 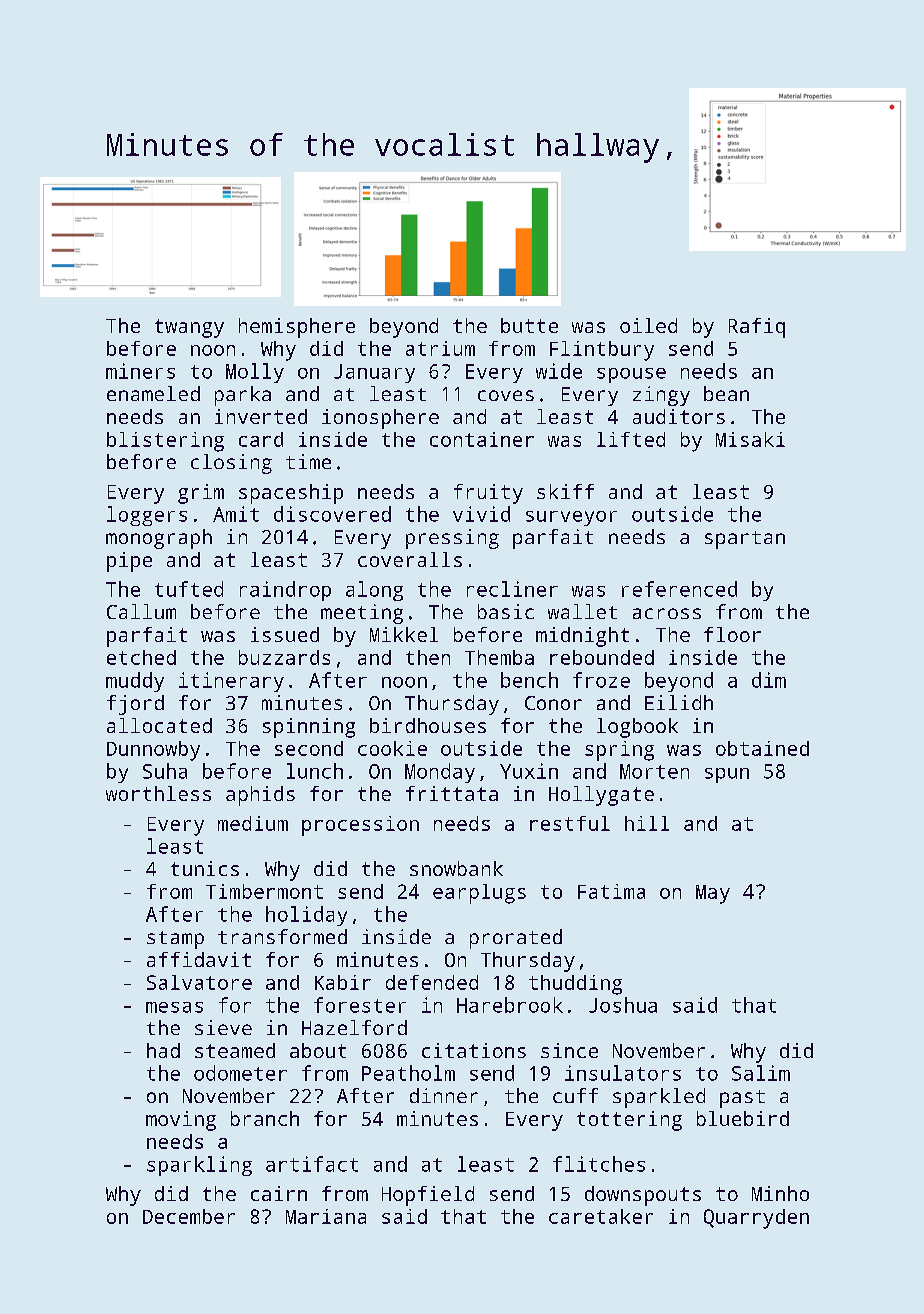 What do you see at coordinates (769, 680) in the screenshot?
I see `dim` at bounding box center [769, 680].
